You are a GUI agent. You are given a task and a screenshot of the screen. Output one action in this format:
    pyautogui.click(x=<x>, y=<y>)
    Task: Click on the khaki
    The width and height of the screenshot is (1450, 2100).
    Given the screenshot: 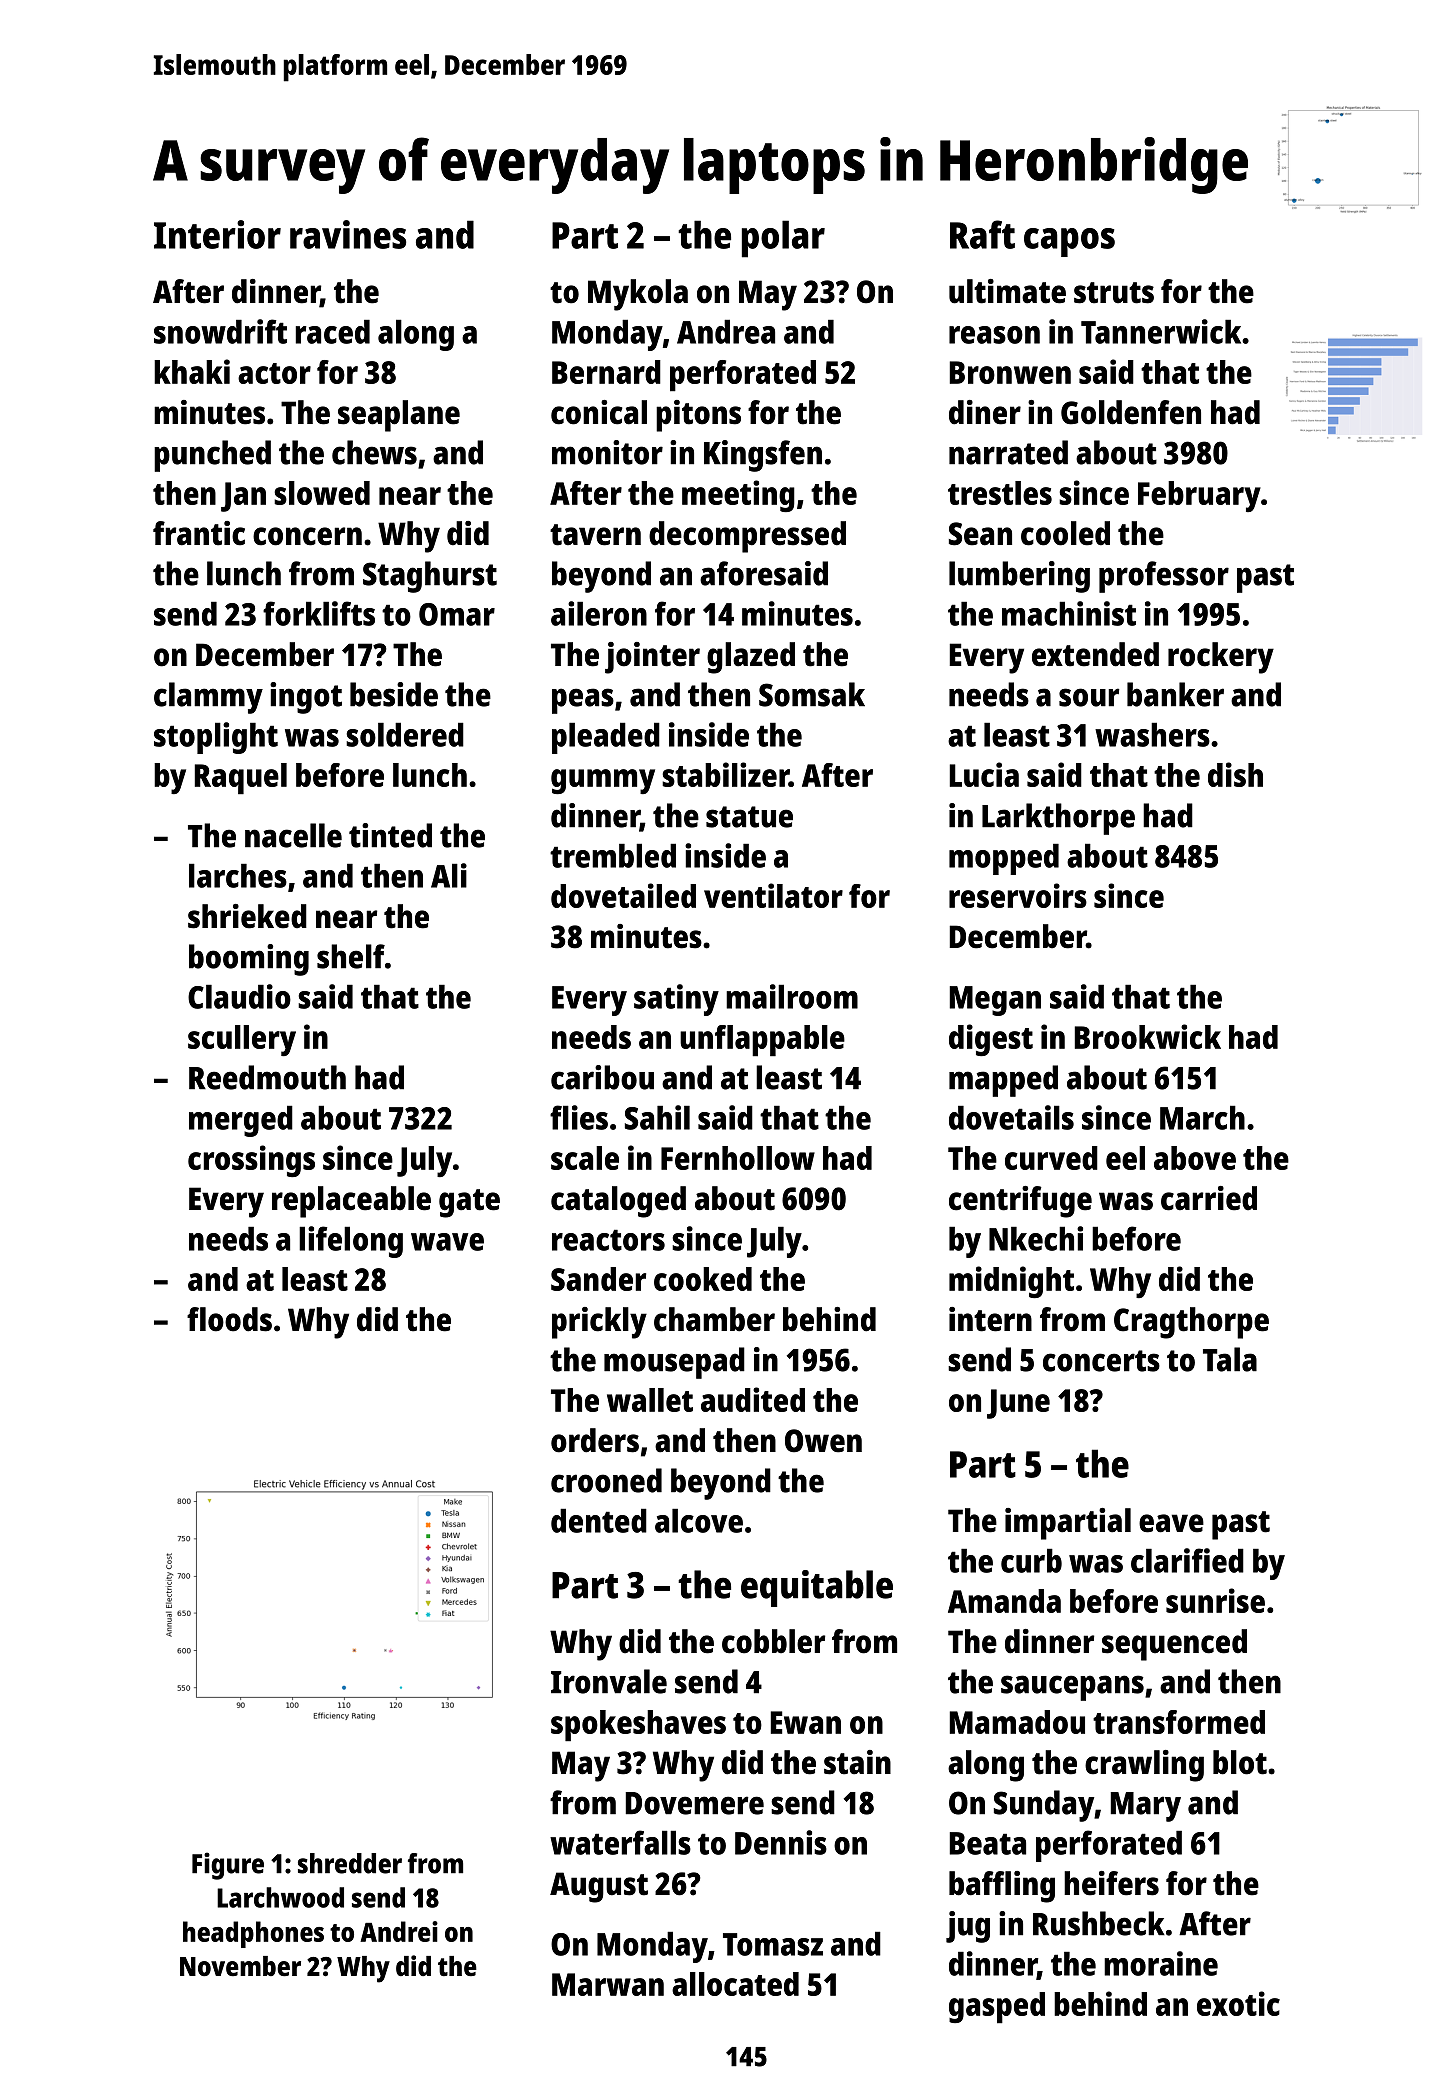 What is the action you would take?
    pyautogui.click(x=192, y=371)
